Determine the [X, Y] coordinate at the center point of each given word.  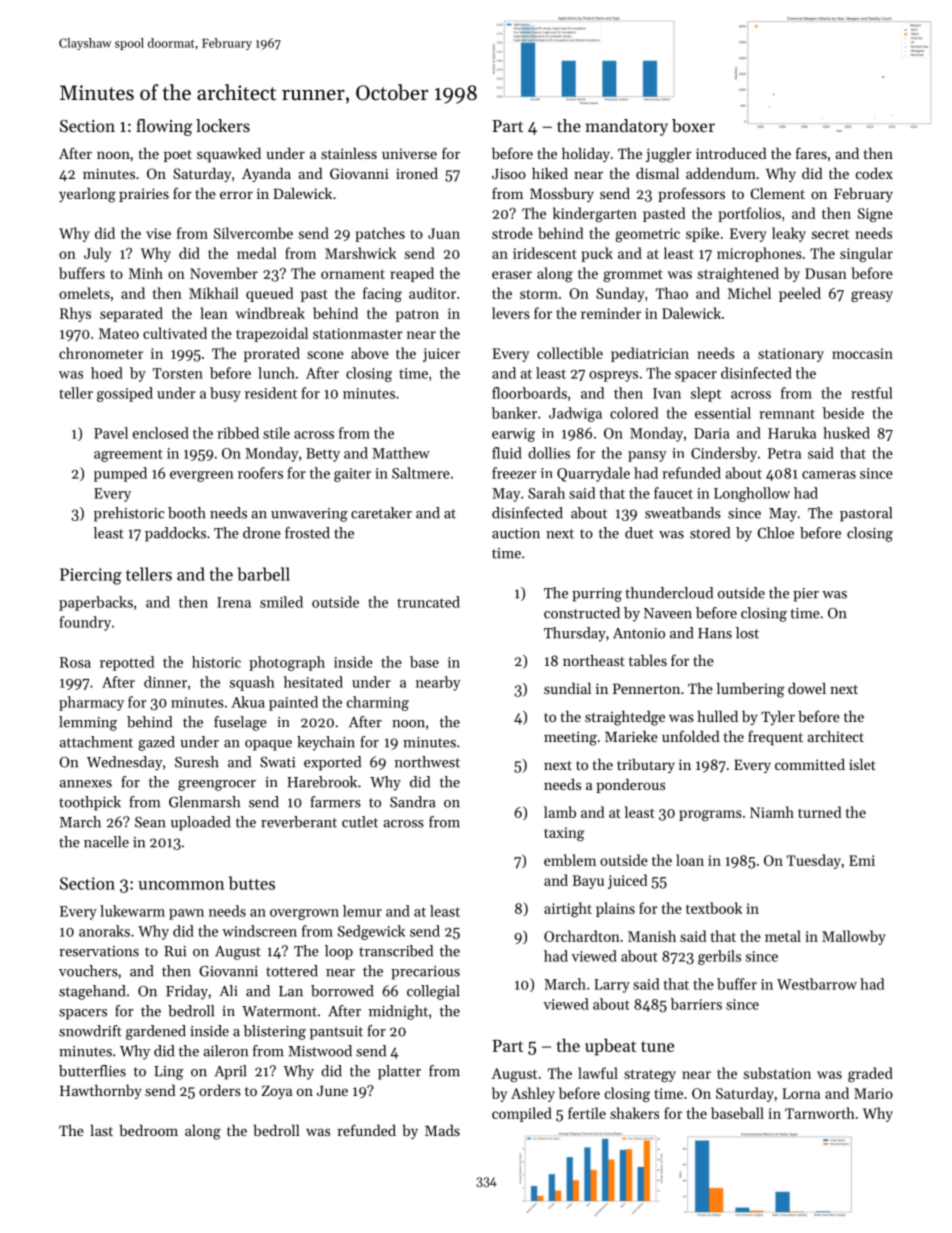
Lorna [801, 1093]
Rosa [75, 662]
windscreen [259, 931]
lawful [598, 1073]
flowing [164, 127]
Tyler [778, 718]
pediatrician [650, 354]
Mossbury [562, 195]
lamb [560, 812]
